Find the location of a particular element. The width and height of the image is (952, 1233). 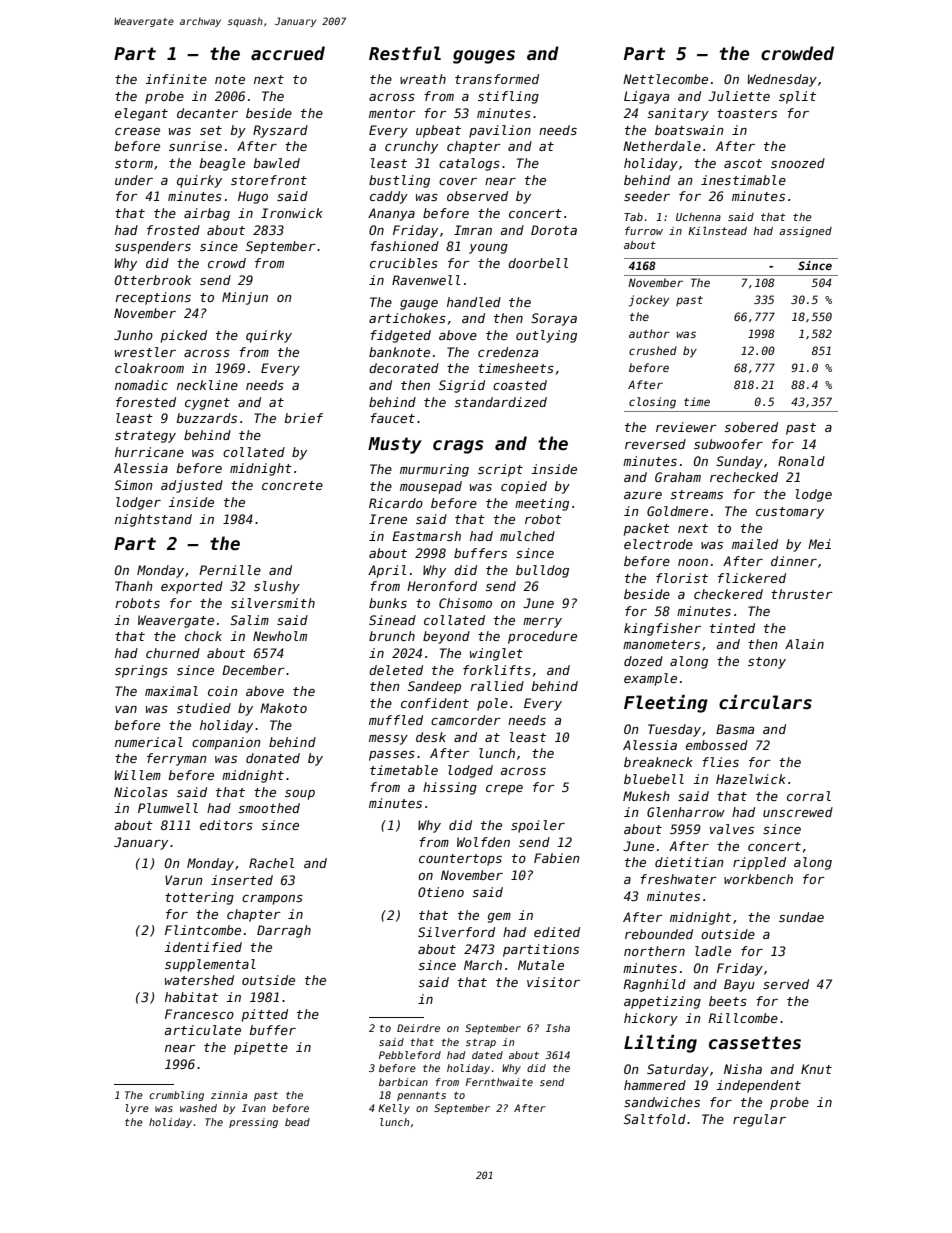

rechecked is located at coordinates (744, 477).
